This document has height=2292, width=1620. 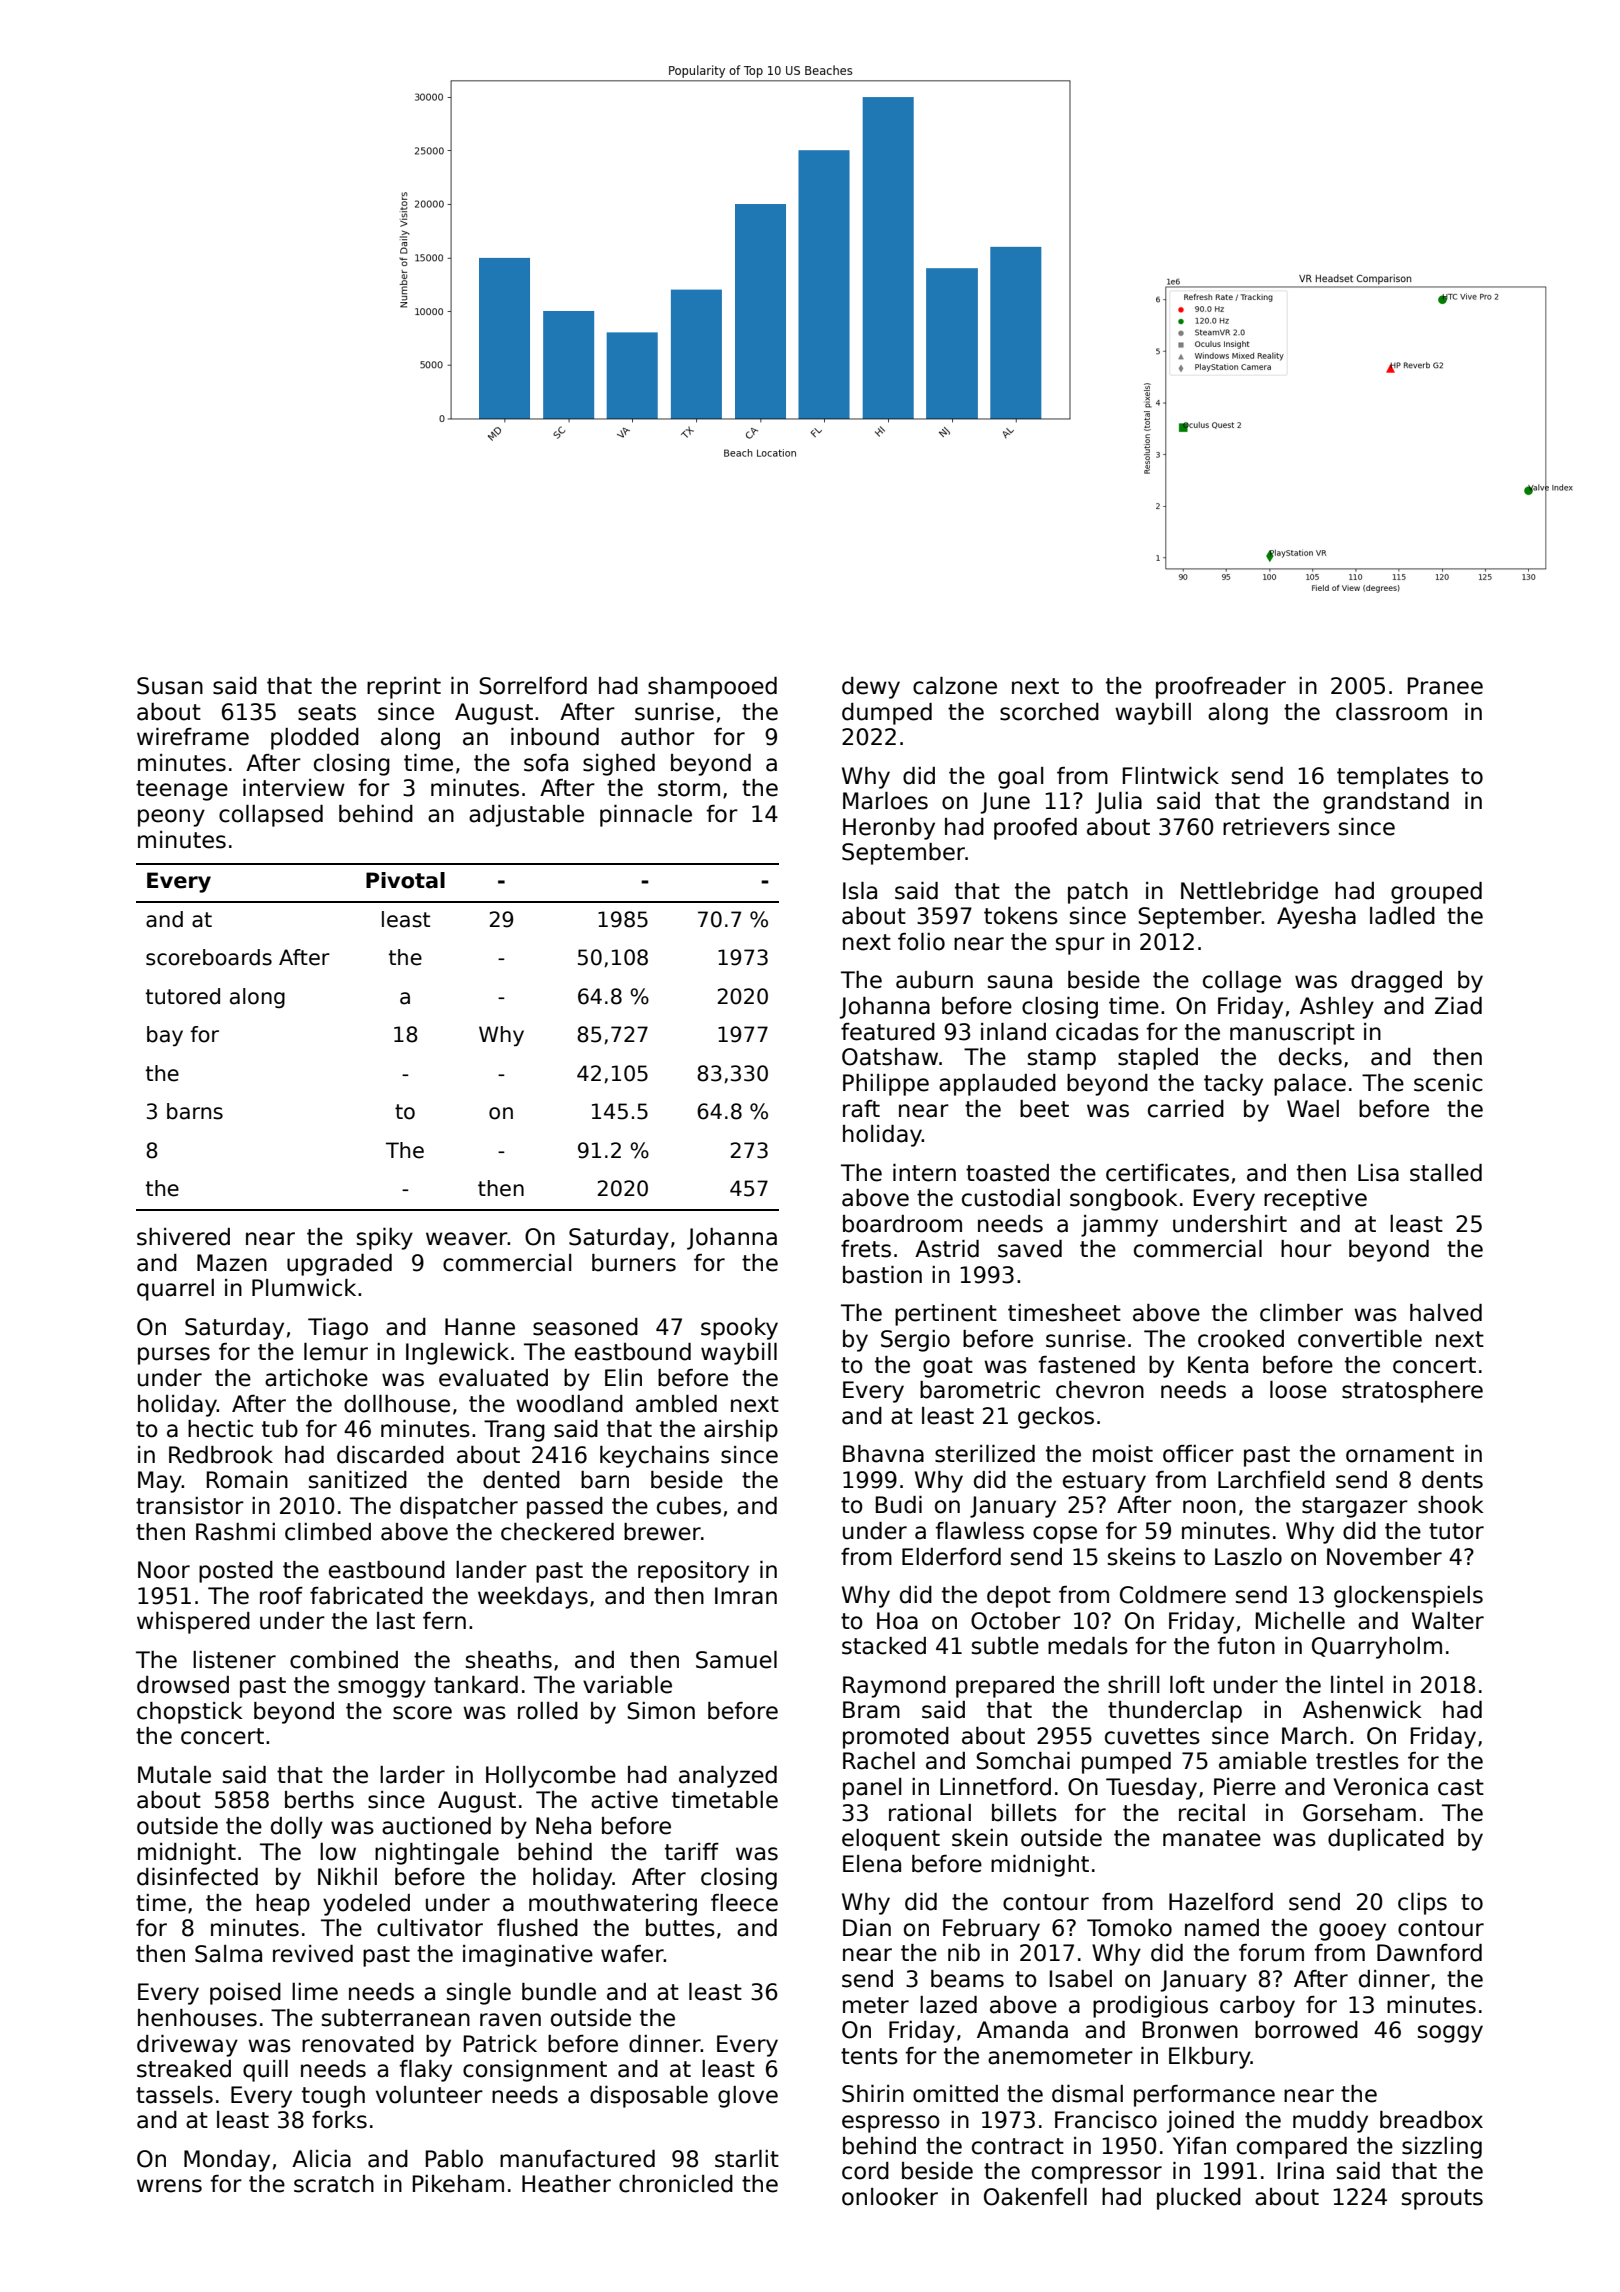 What do you see at coordinates (334, 2184) in the document?
I see `scratch` at bounding box center [334, 2184].
